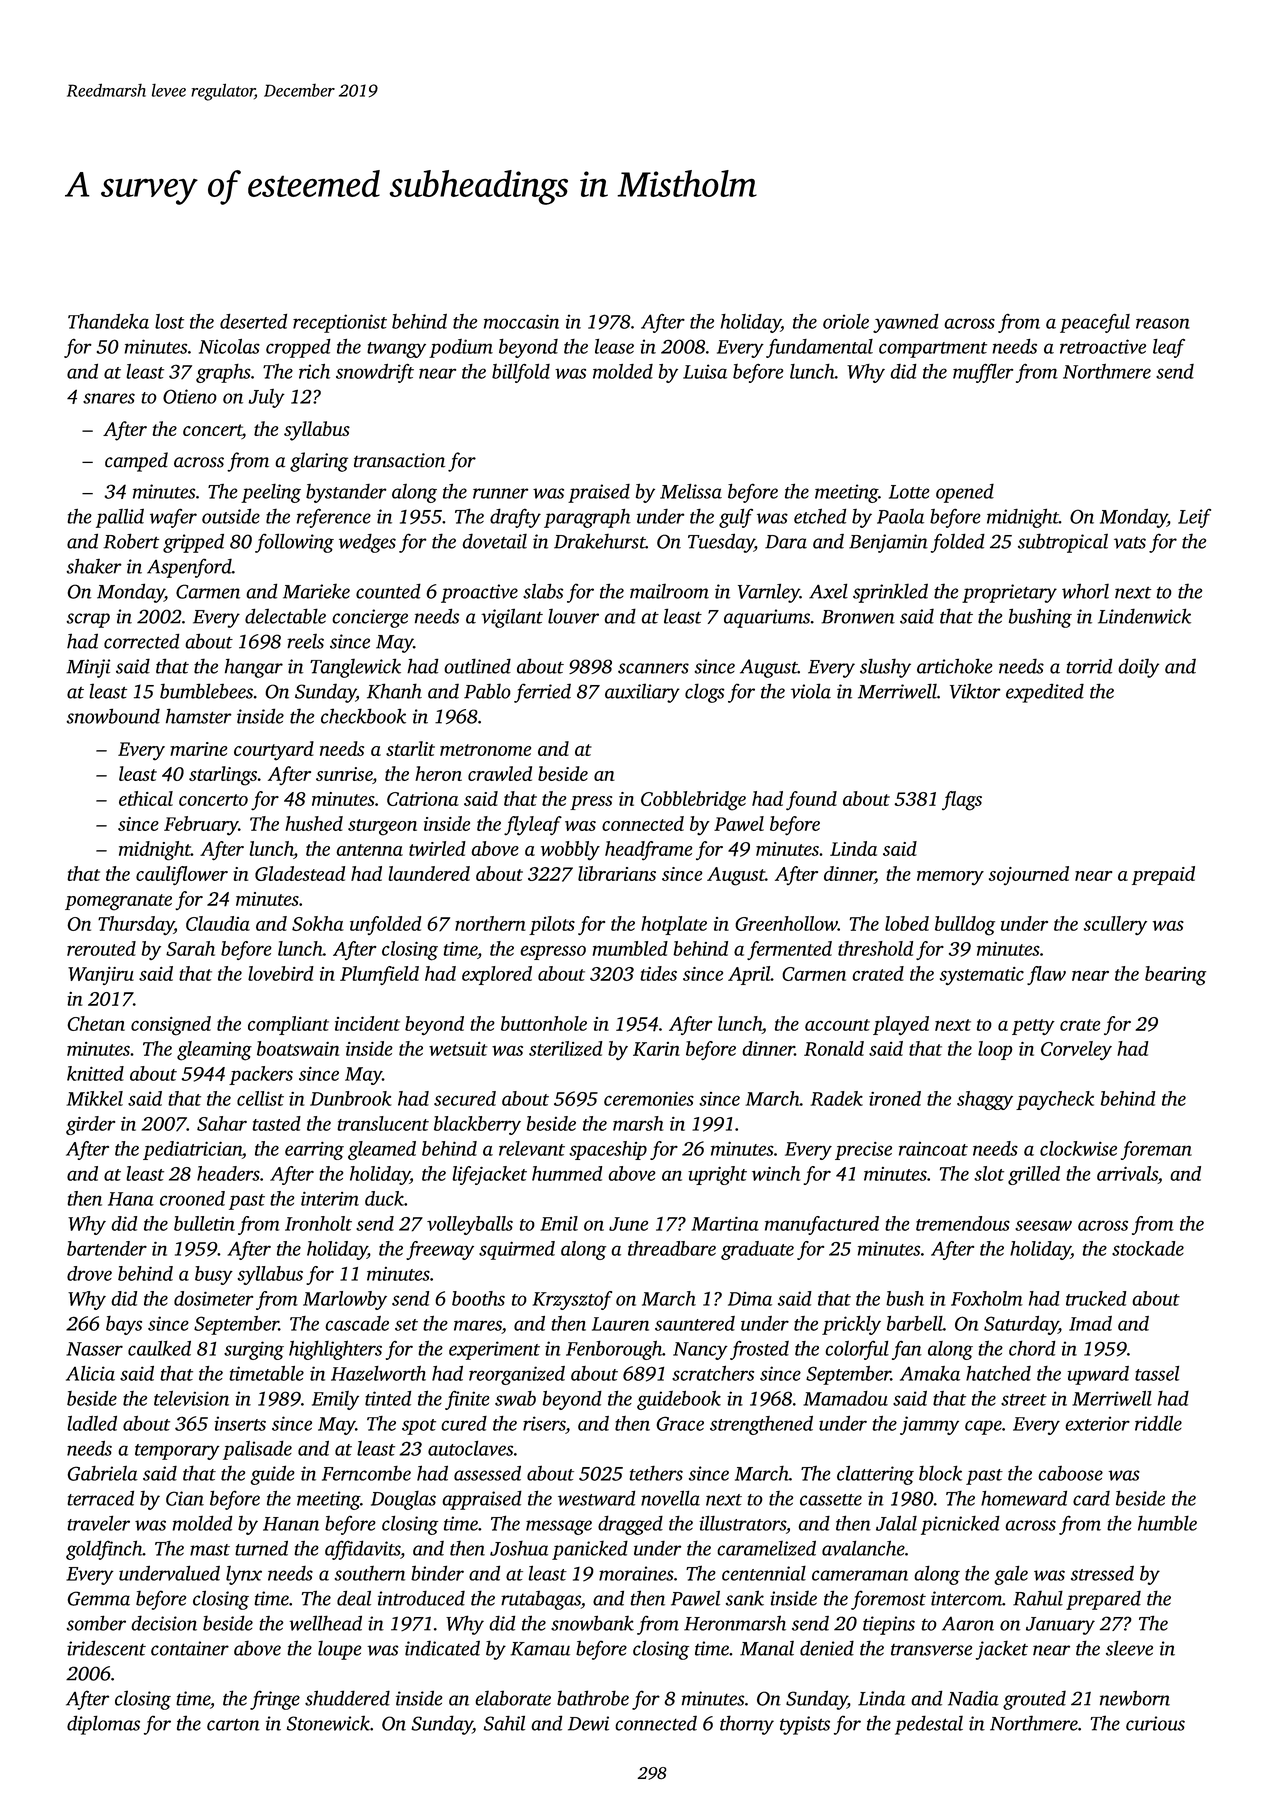 This screenshot has height=1805, width=1276. I want to click on scanners, so click(653, 668).
